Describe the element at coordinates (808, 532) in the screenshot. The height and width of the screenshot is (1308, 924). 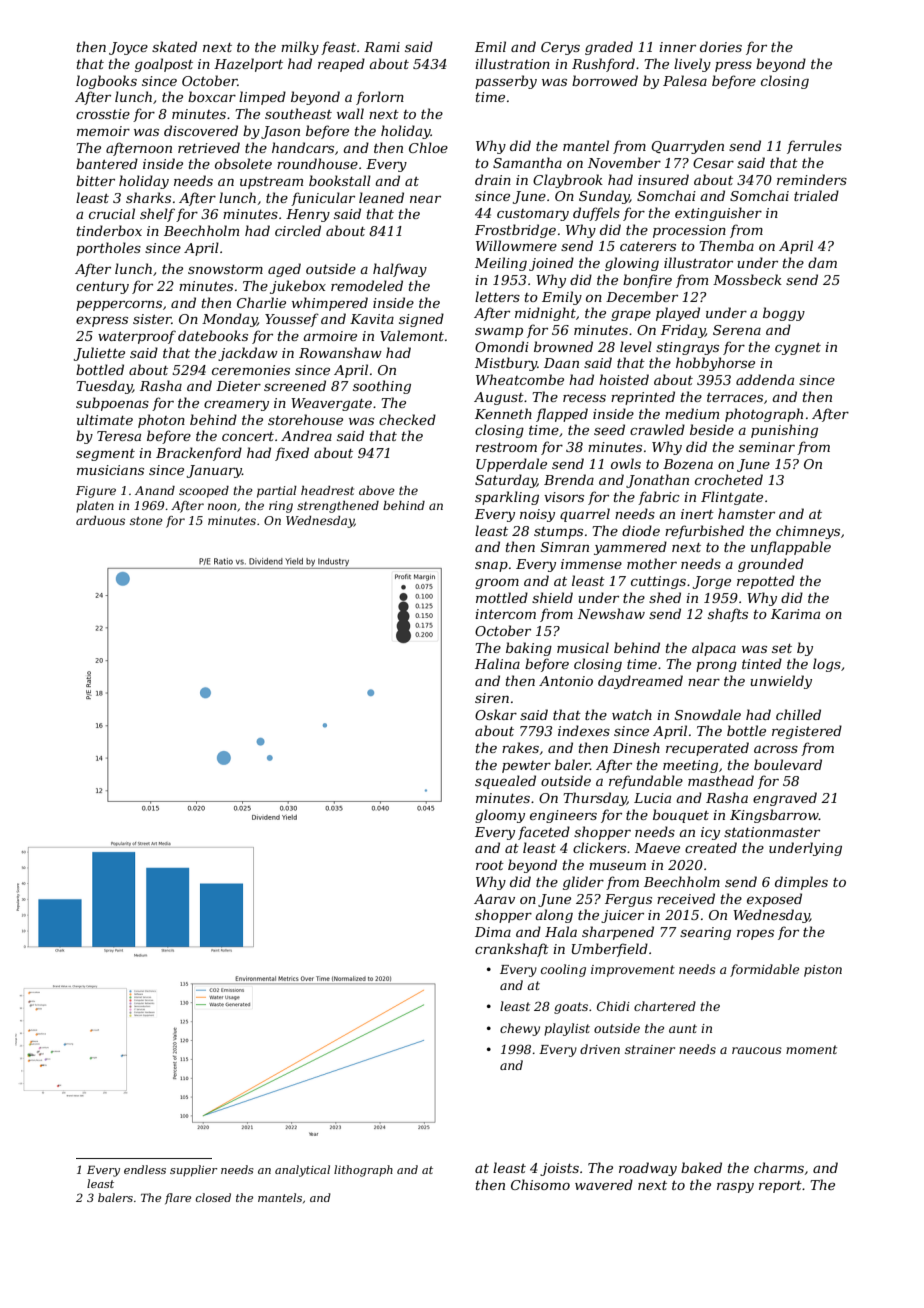
I see `chimneys` at that location.
